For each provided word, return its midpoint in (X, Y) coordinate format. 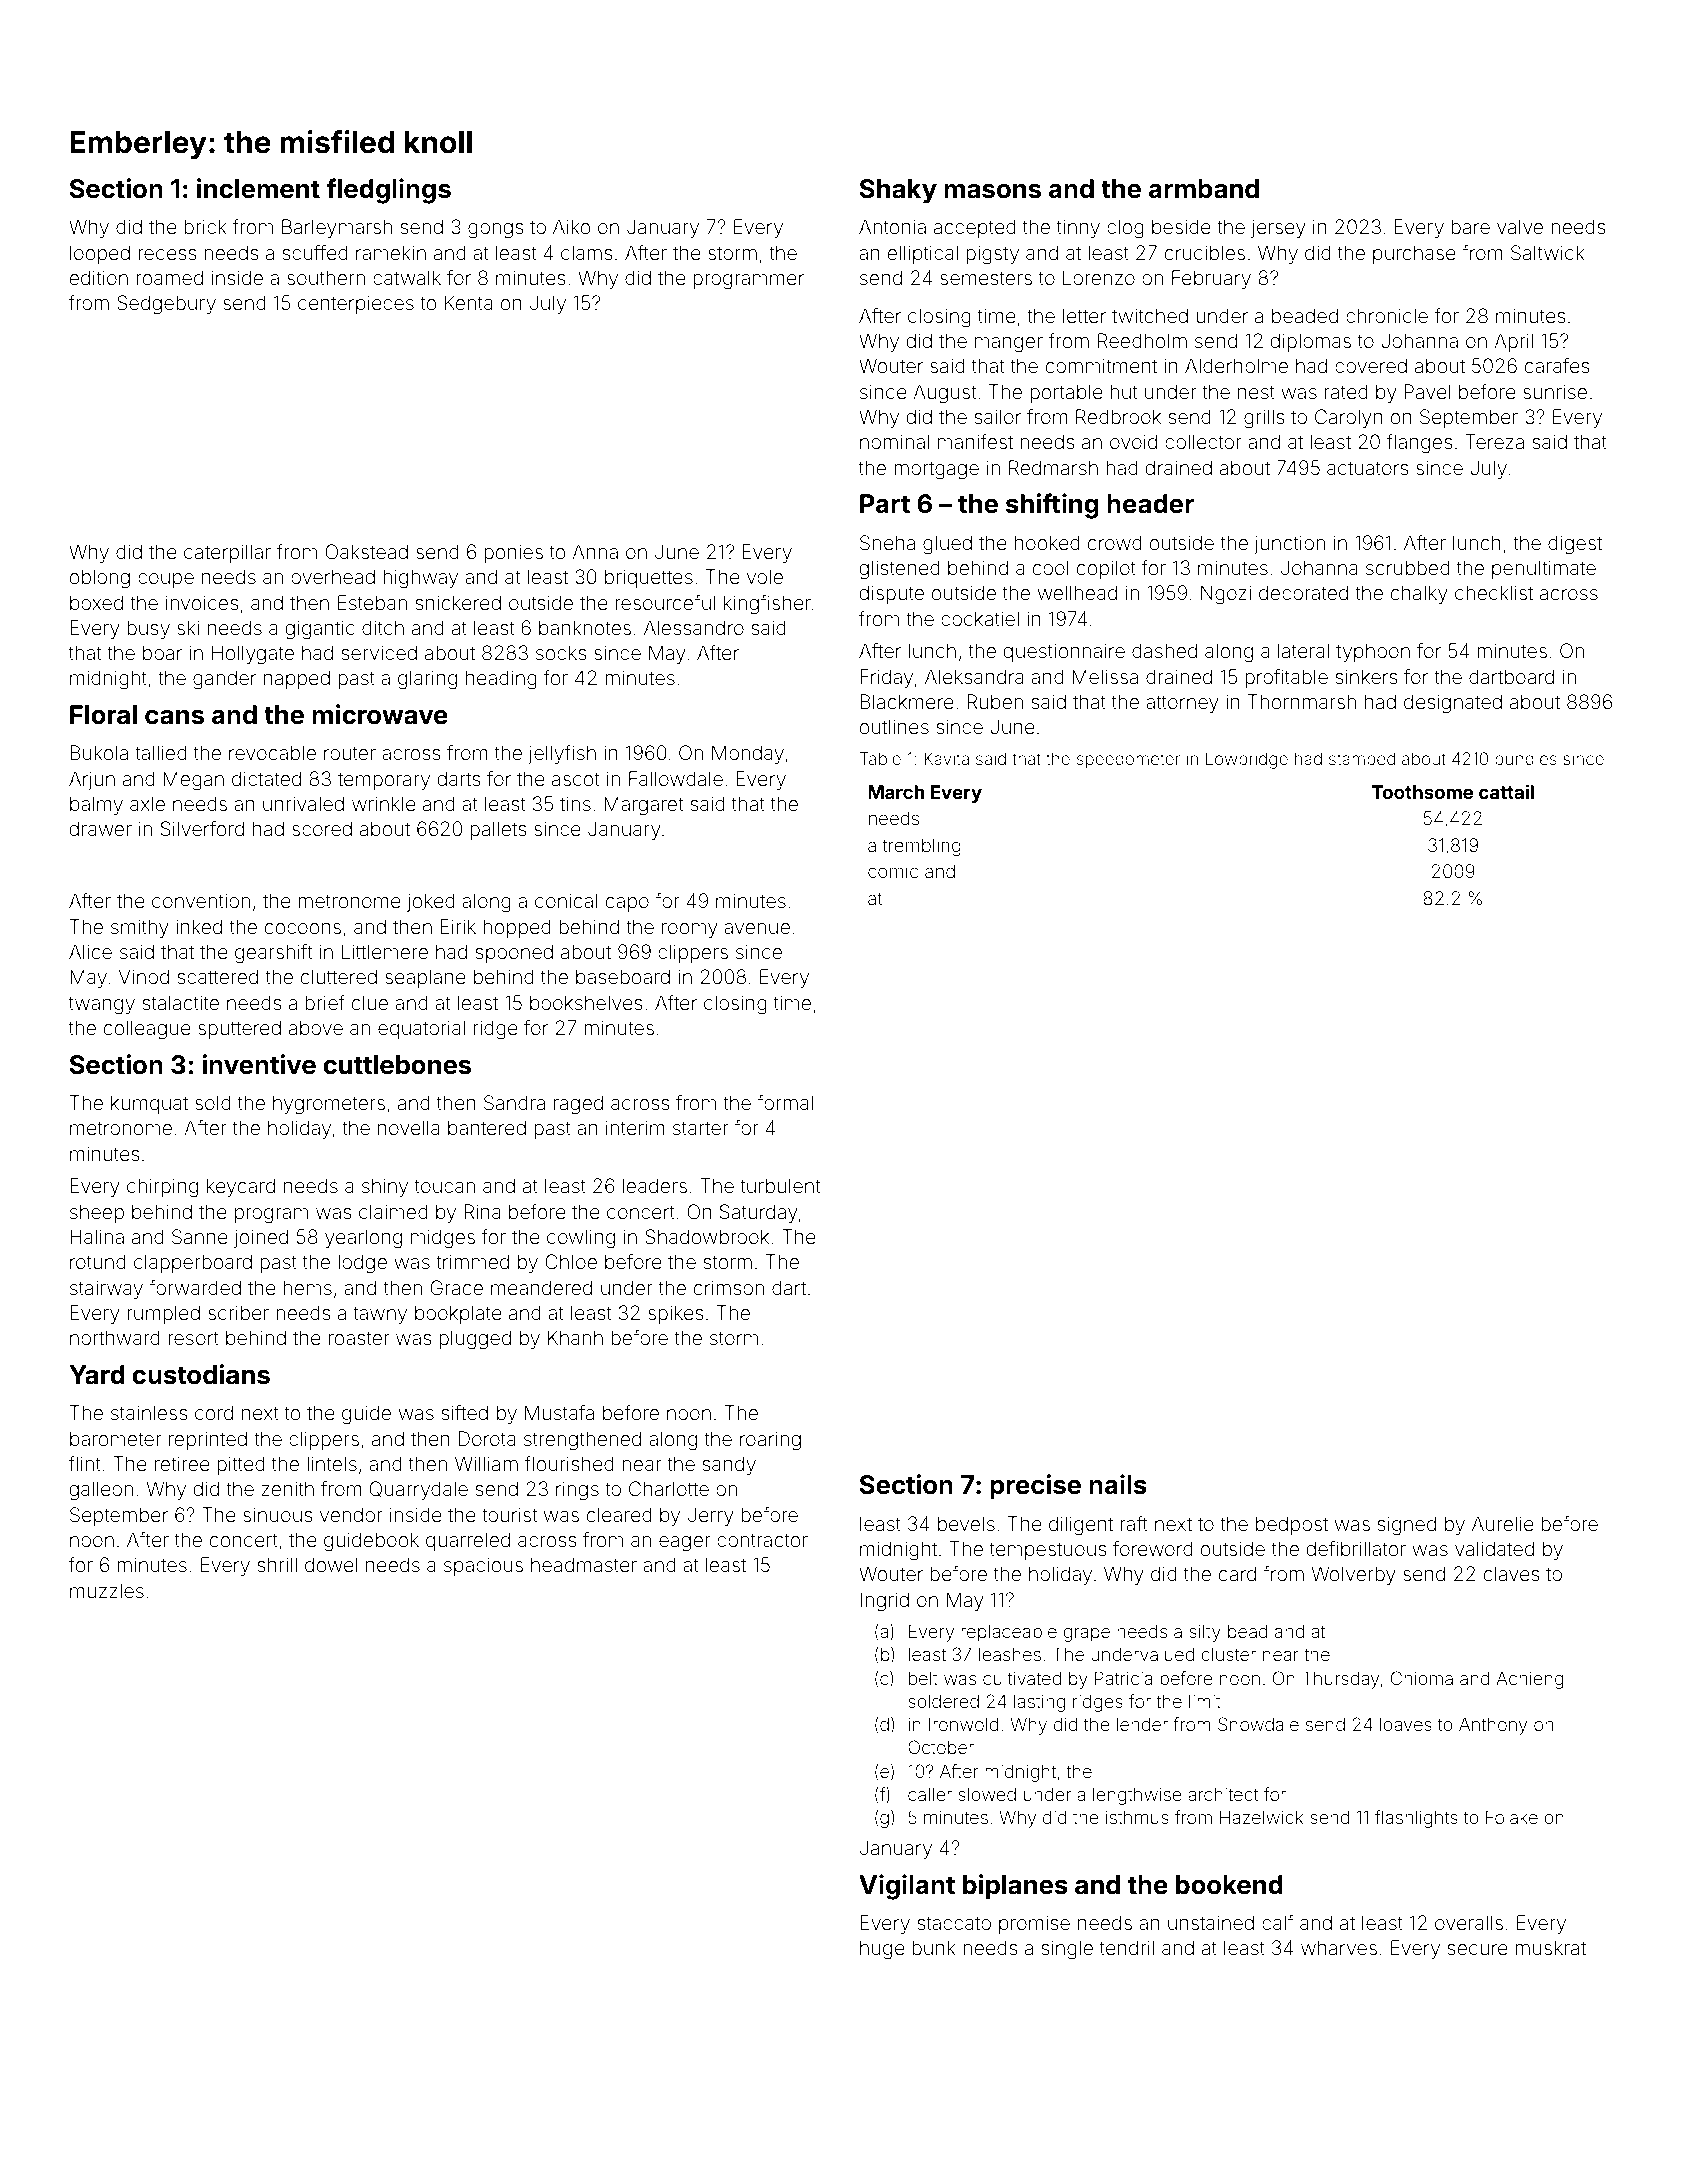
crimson (729, 1287)
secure (1478, 1949)
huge (882, 1950)
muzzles (107, 1590)
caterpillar (227, 553)
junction (1289, 544)
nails (1118, 1484)
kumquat (149, 1104)
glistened (900, 570)
